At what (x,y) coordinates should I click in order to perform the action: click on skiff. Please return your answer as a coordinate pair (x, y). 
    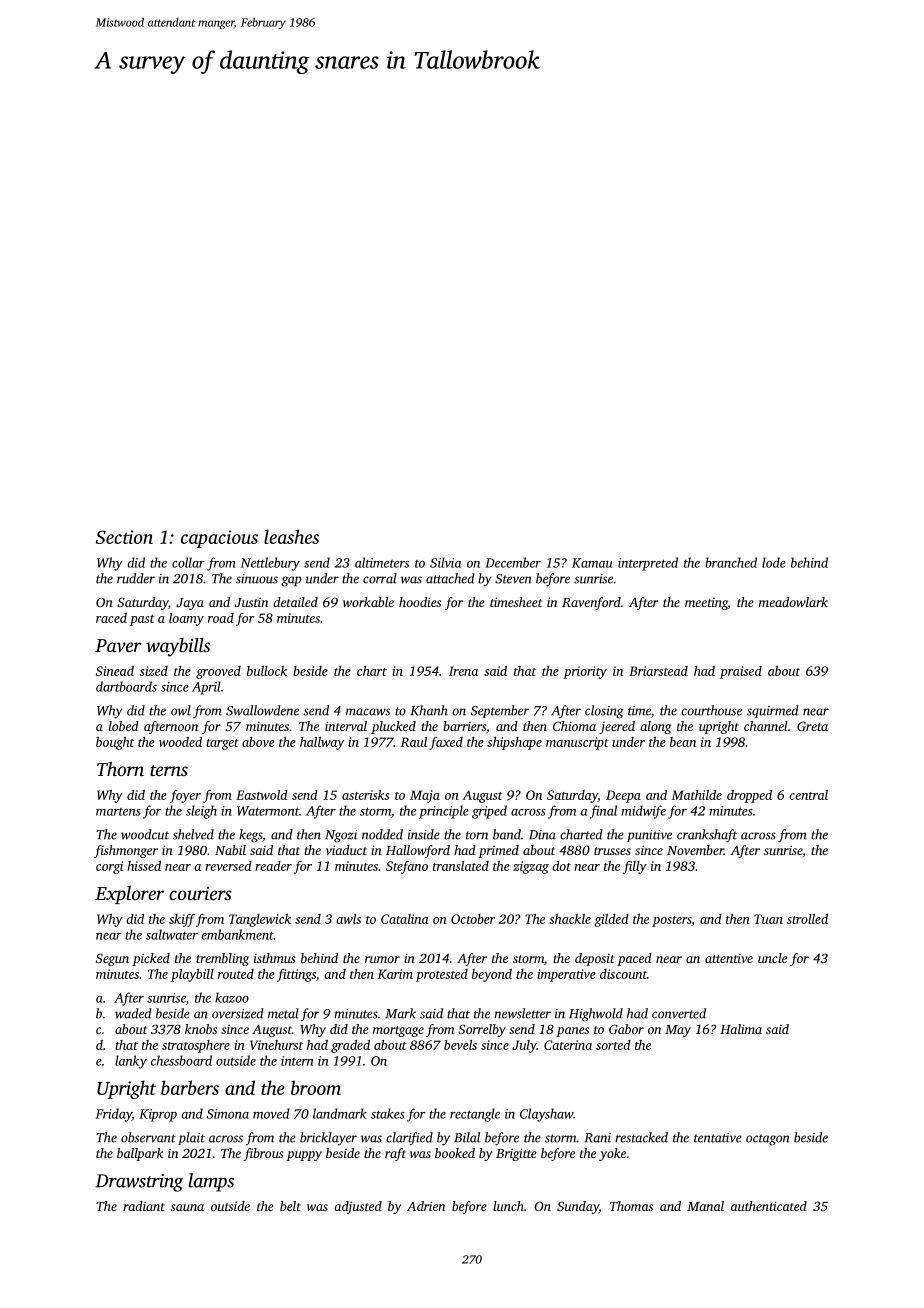
    Looking at the image, I should click on (182, 920).
